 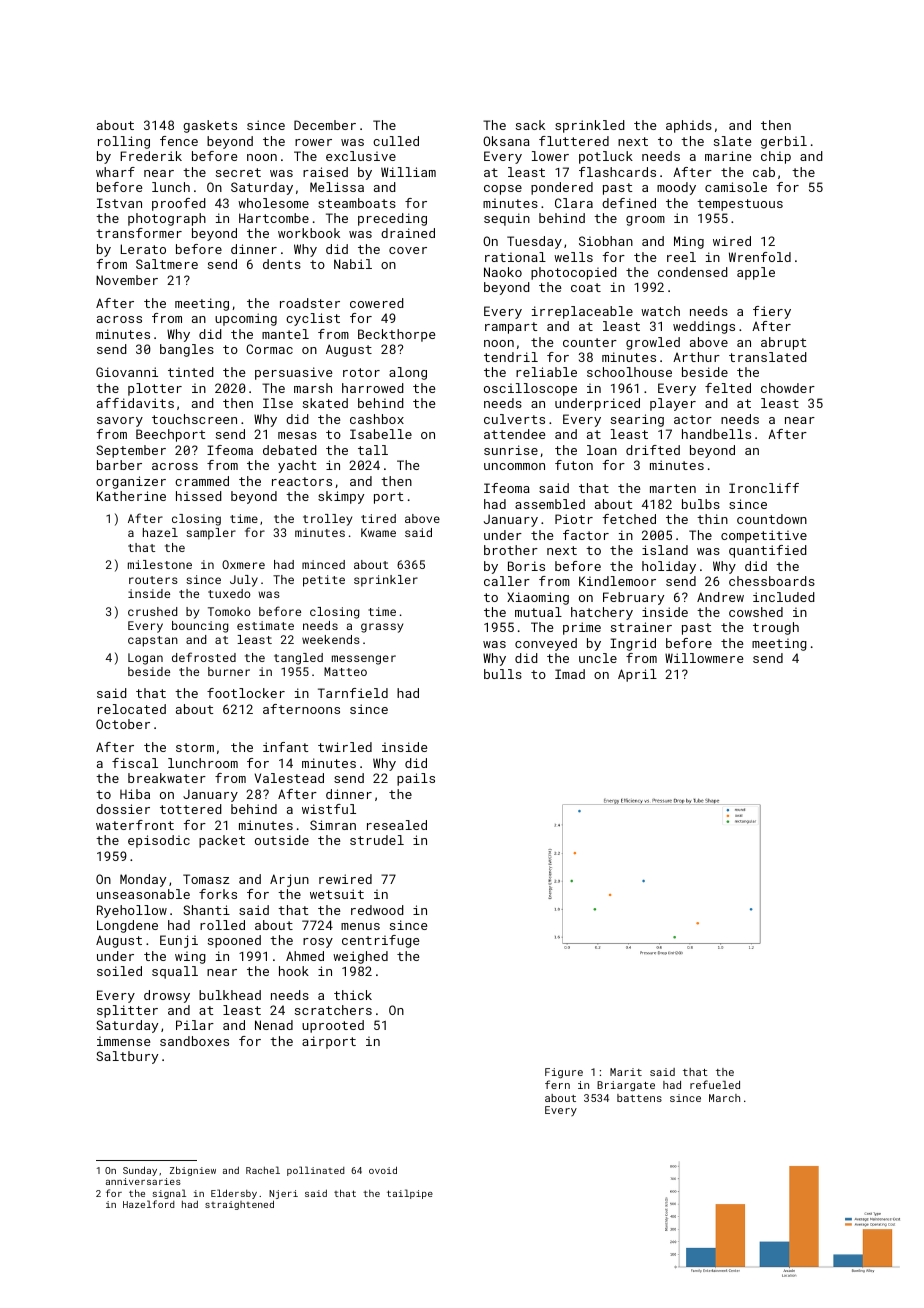 I want to click on Willowmere, so click(x=704, y=658).
